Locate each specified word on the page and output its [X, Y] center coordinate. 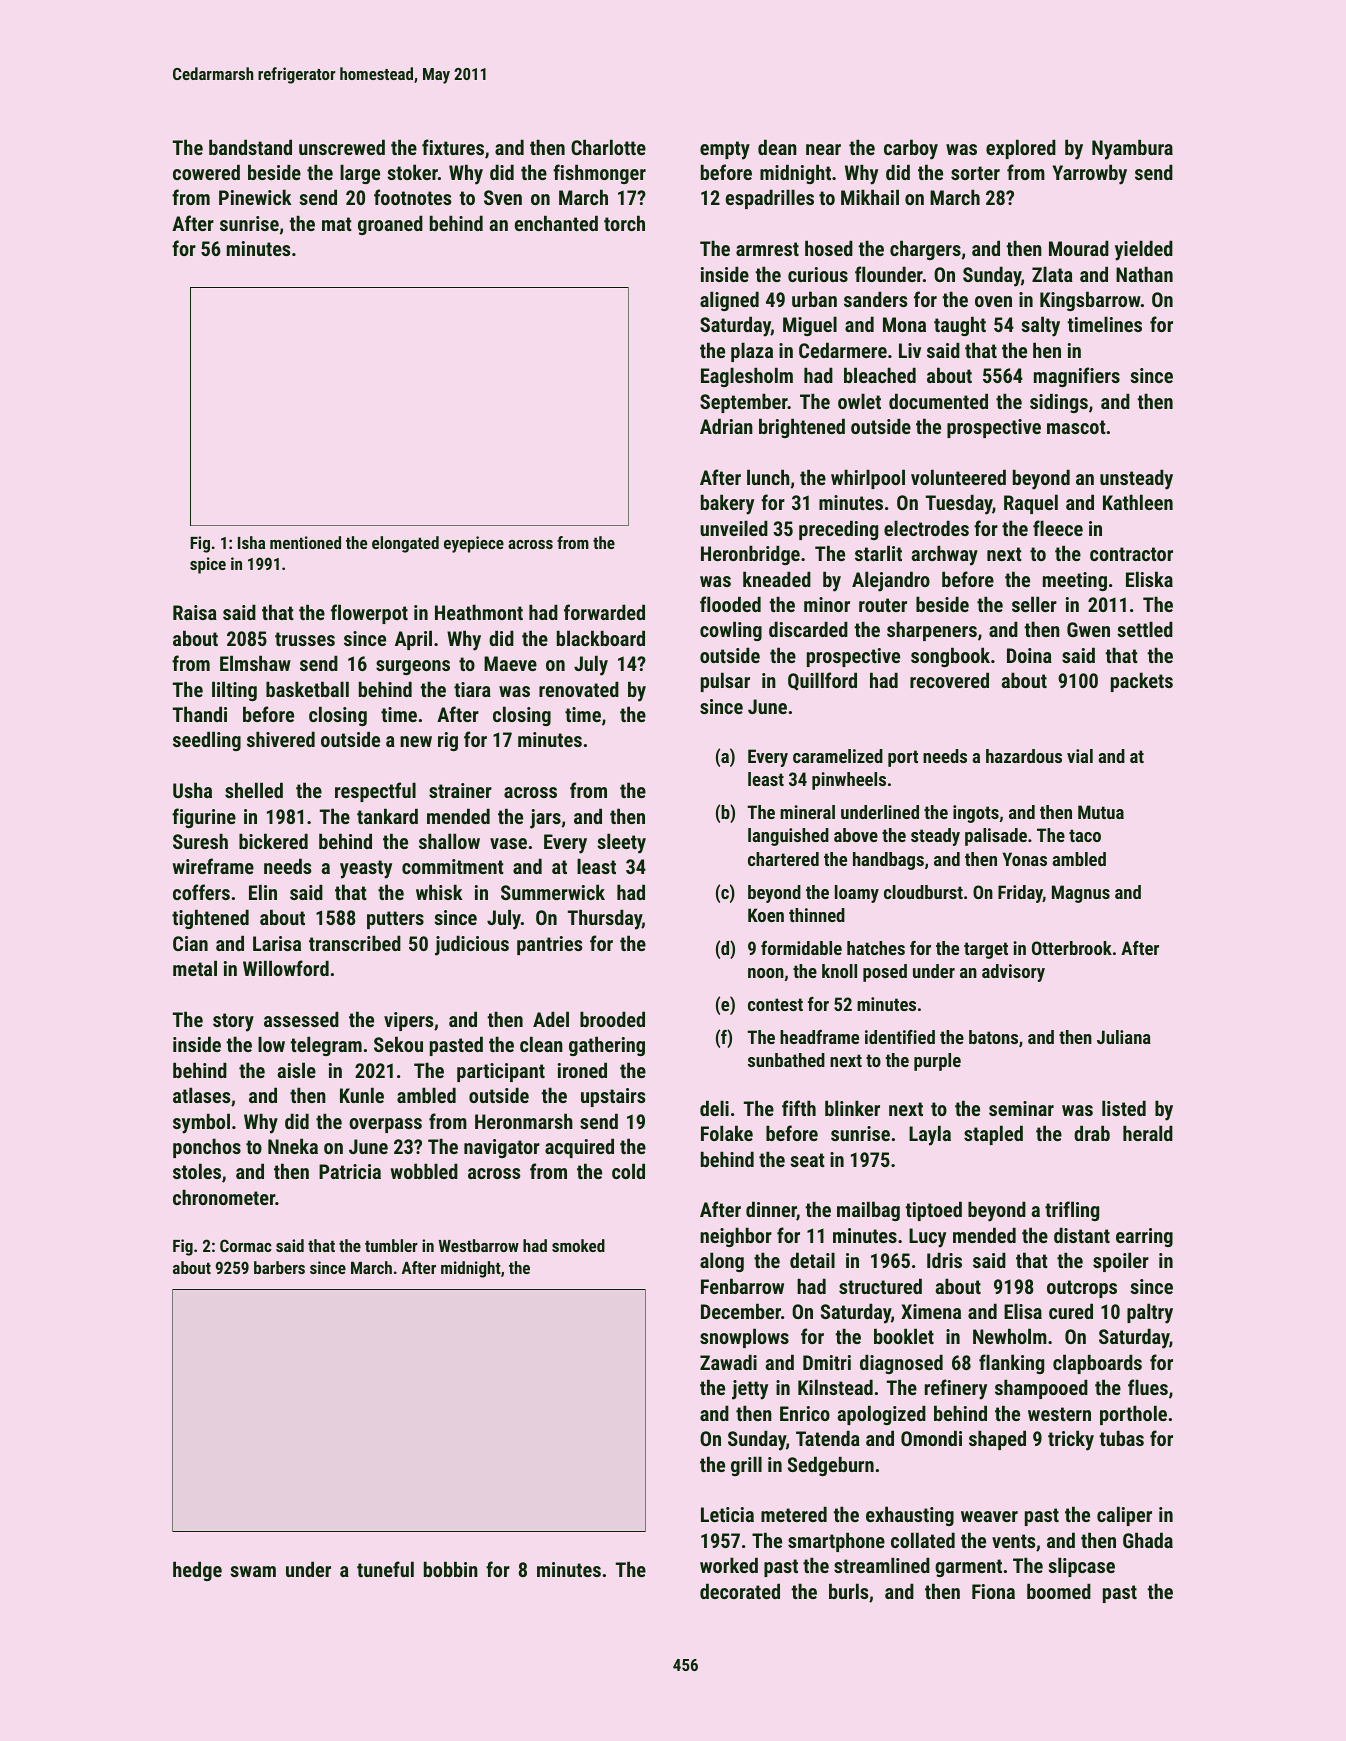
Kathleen [1138, 502]
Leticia [727, 1514]
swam [253, 1571]
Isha [251, 542]
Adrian [726, 426]
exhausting [910, 1516]
